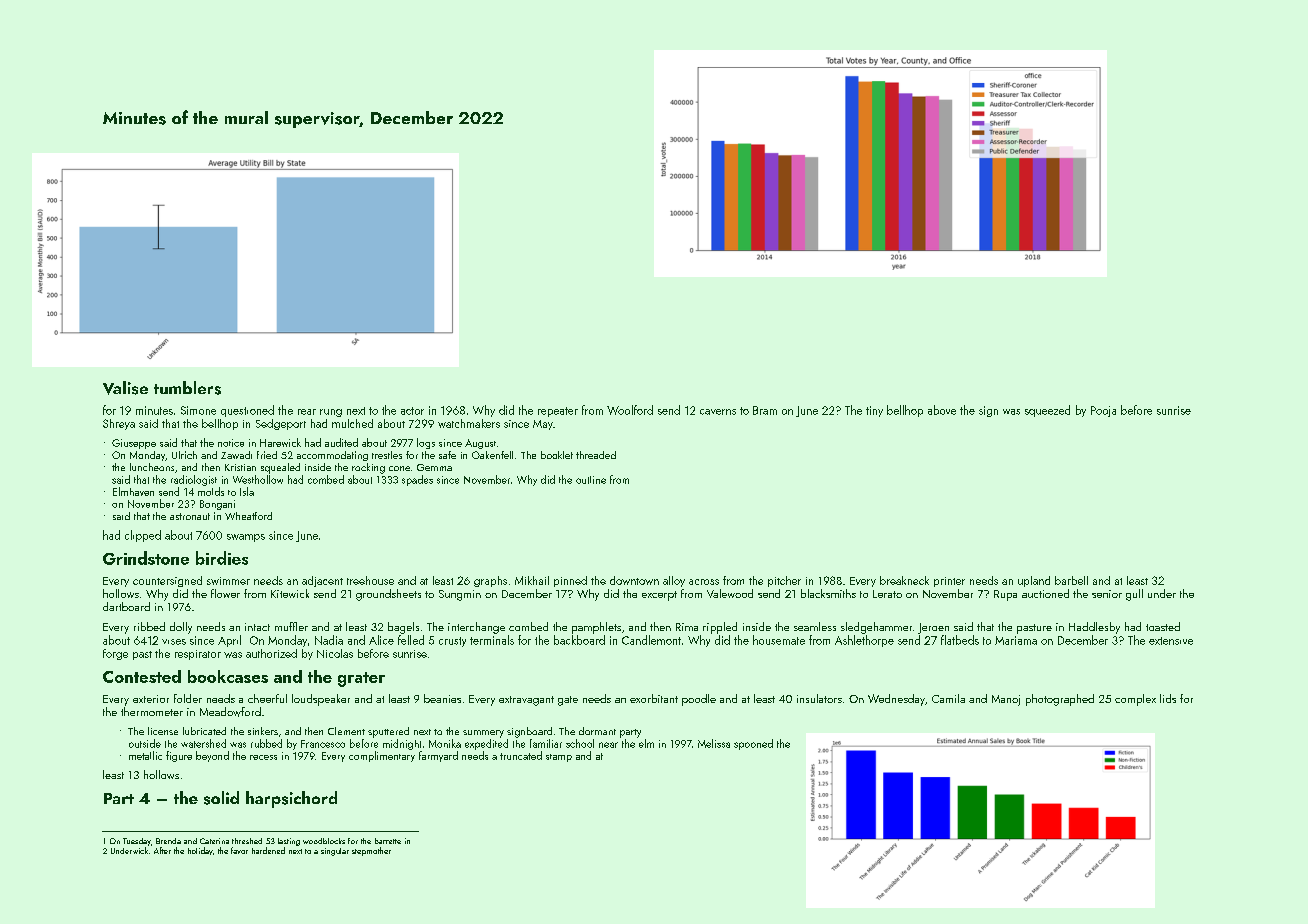 The width and height of the screenshot is (1308, 924). Describe the element at coordinates (874, 411) in the screenshot. I see `tiny` at that location.
